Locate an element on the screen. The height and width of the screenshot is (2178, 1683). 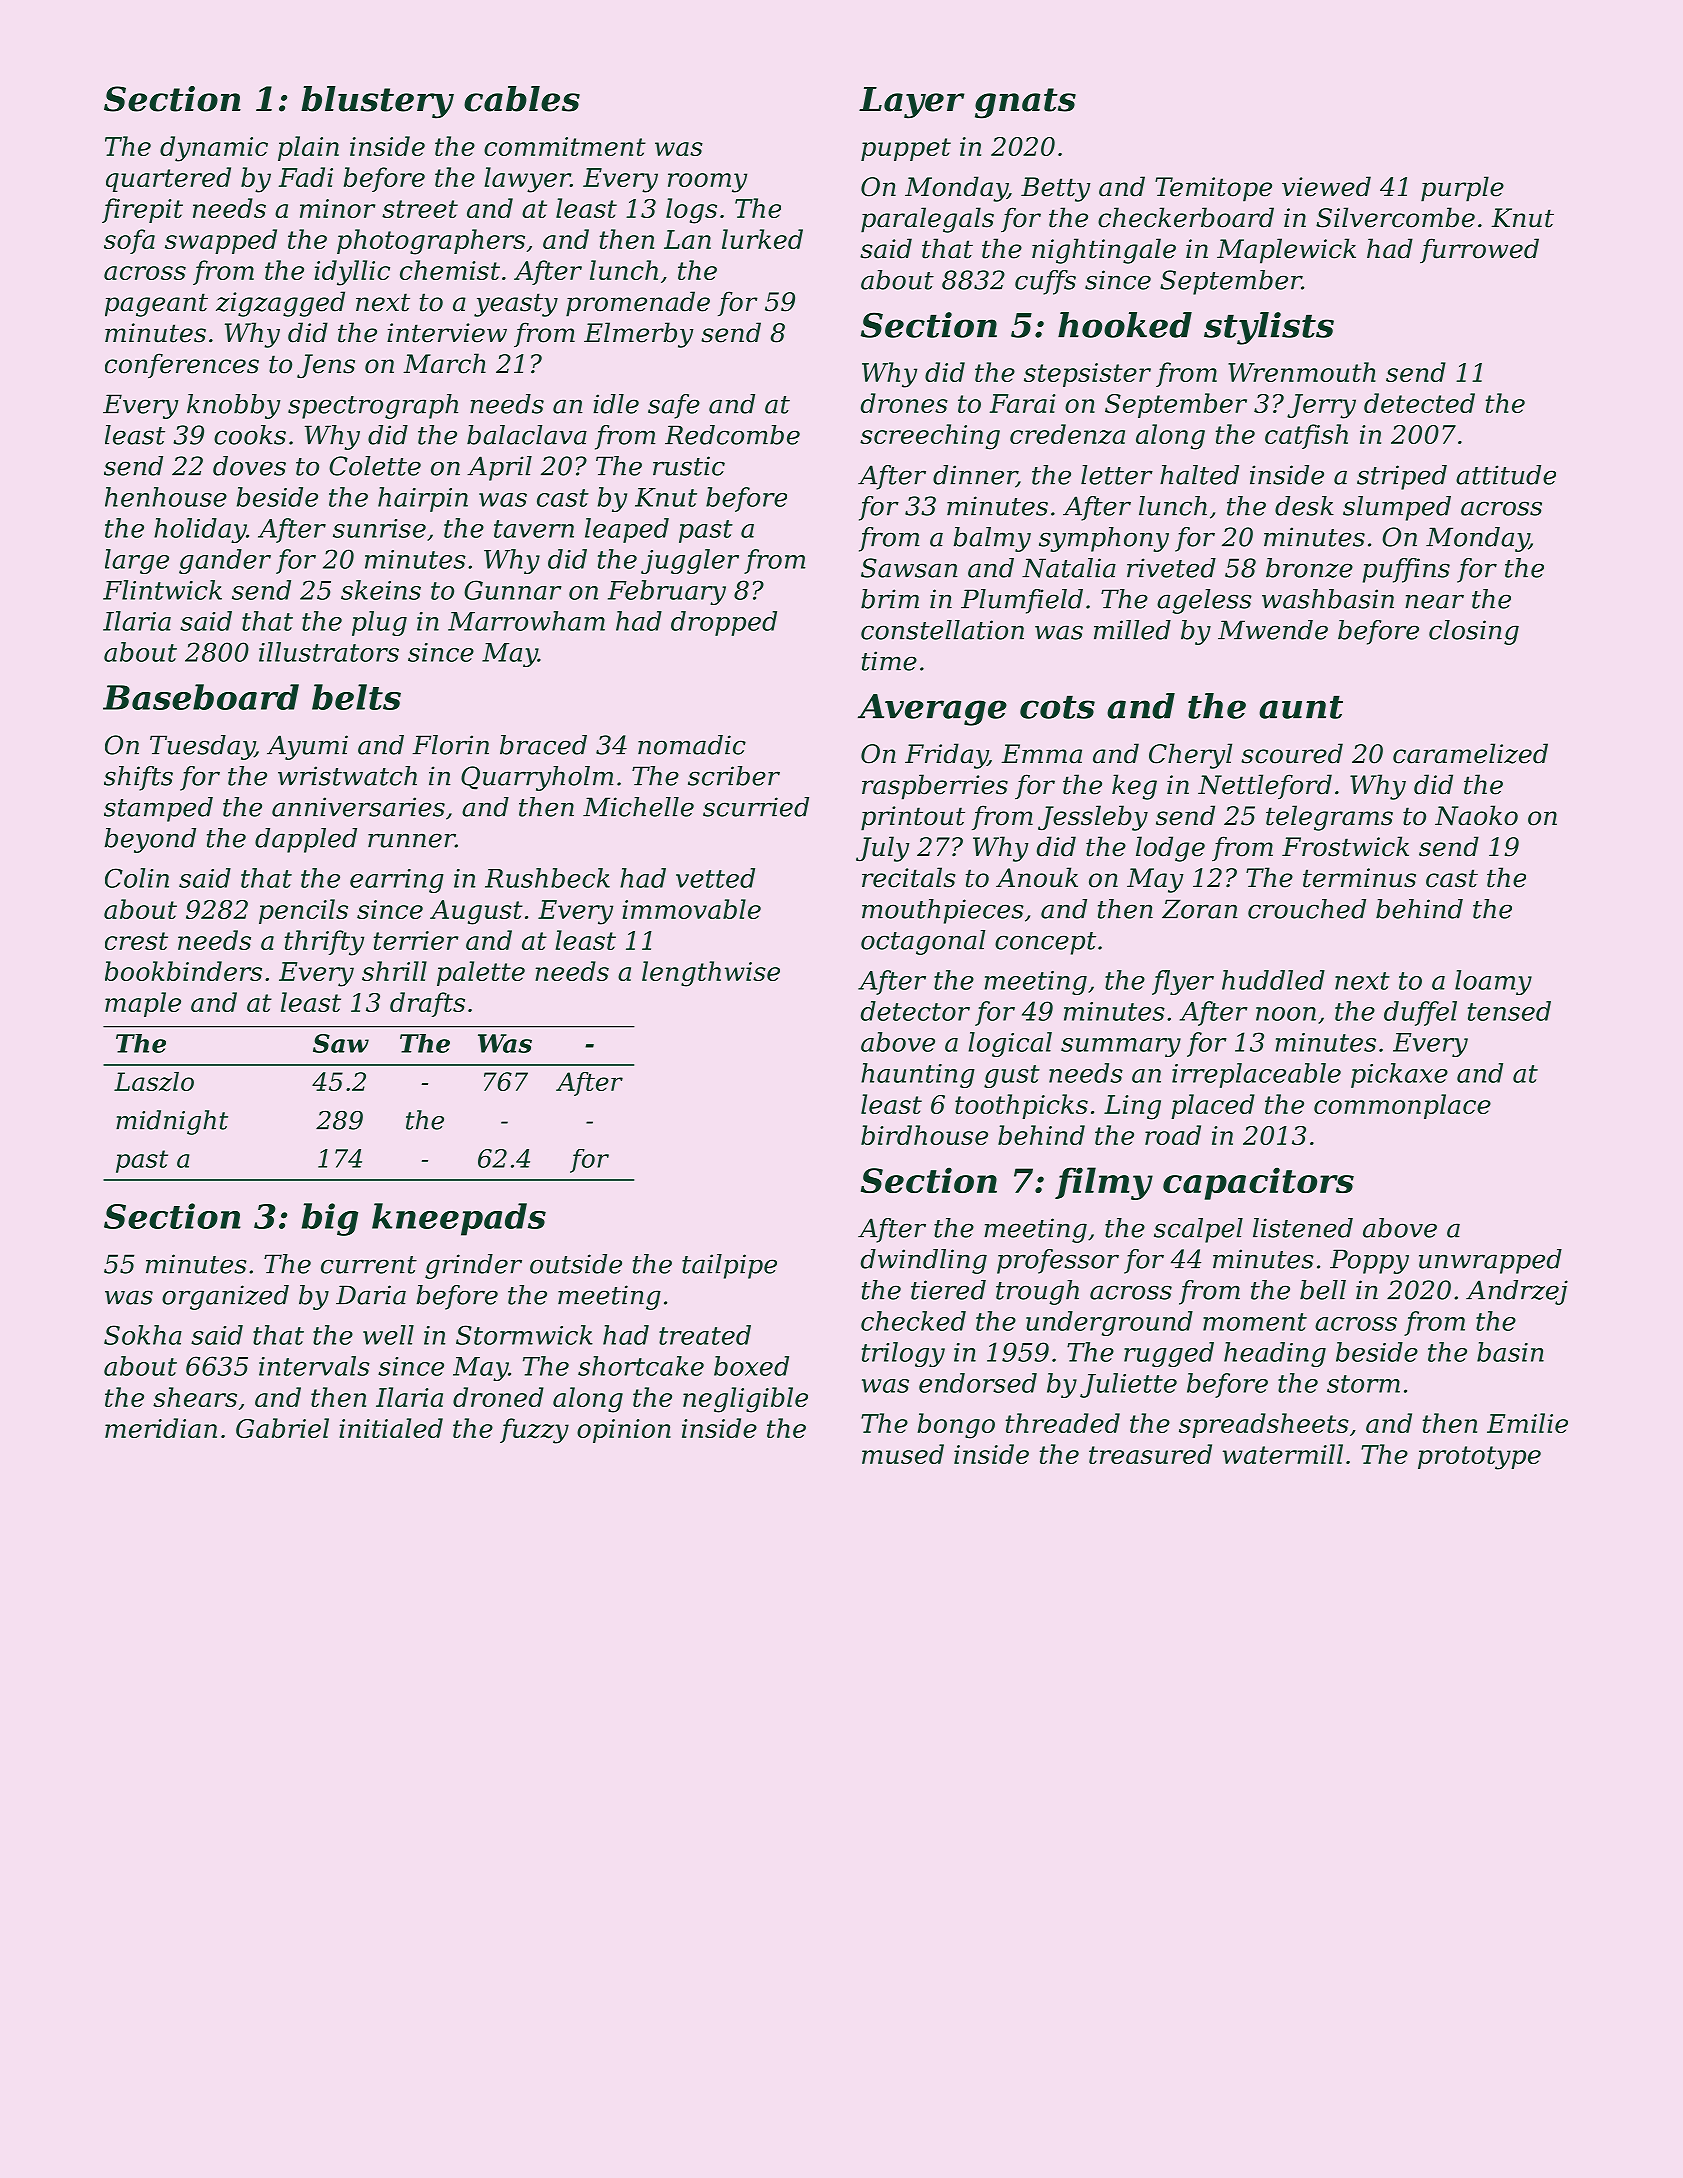
meridian is located at coordinates (161, 1428).
